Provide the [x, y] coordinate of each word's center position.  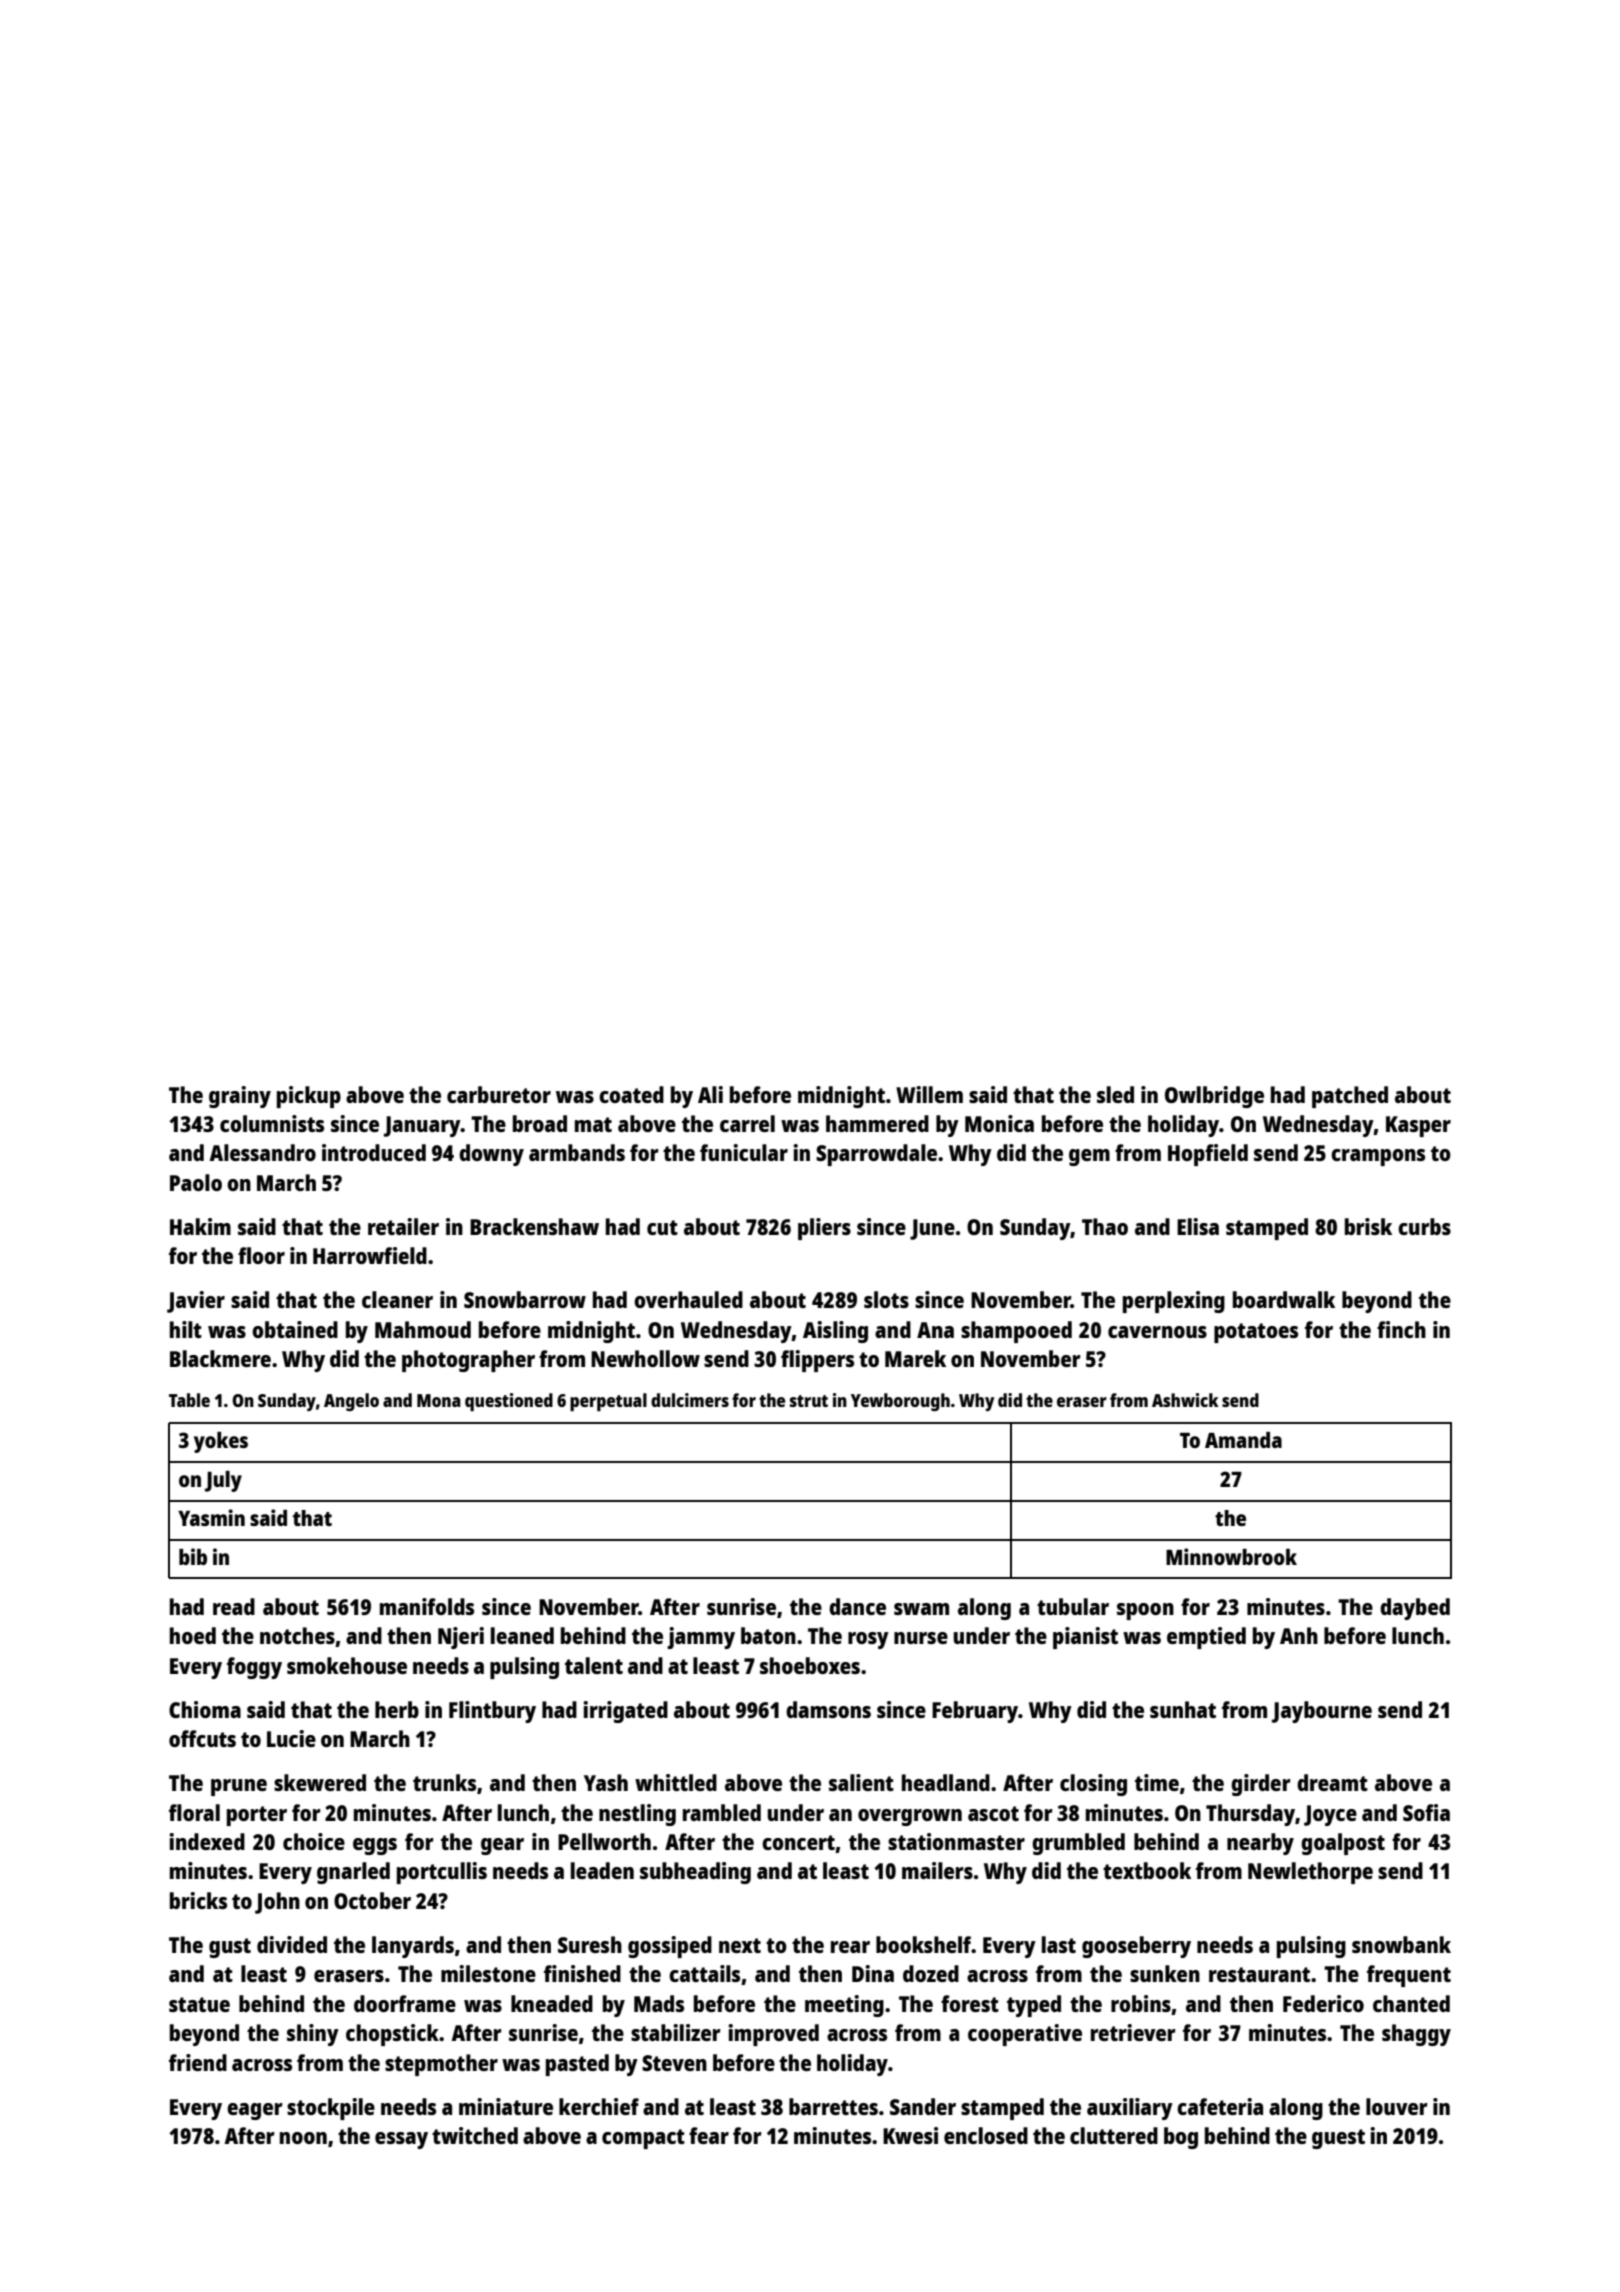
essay [401, 2140]
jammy [701, 1638]
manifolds [427, 1606]
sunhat [1183, 1709]
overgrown [910, 1817]
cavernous [1157, 1332]
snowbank [1401, 1944]
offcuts [202, 1738]
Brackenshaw [534, 1226]
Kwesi [910, 2135]
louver [1397, 2106]
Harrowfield [370, 1255]
